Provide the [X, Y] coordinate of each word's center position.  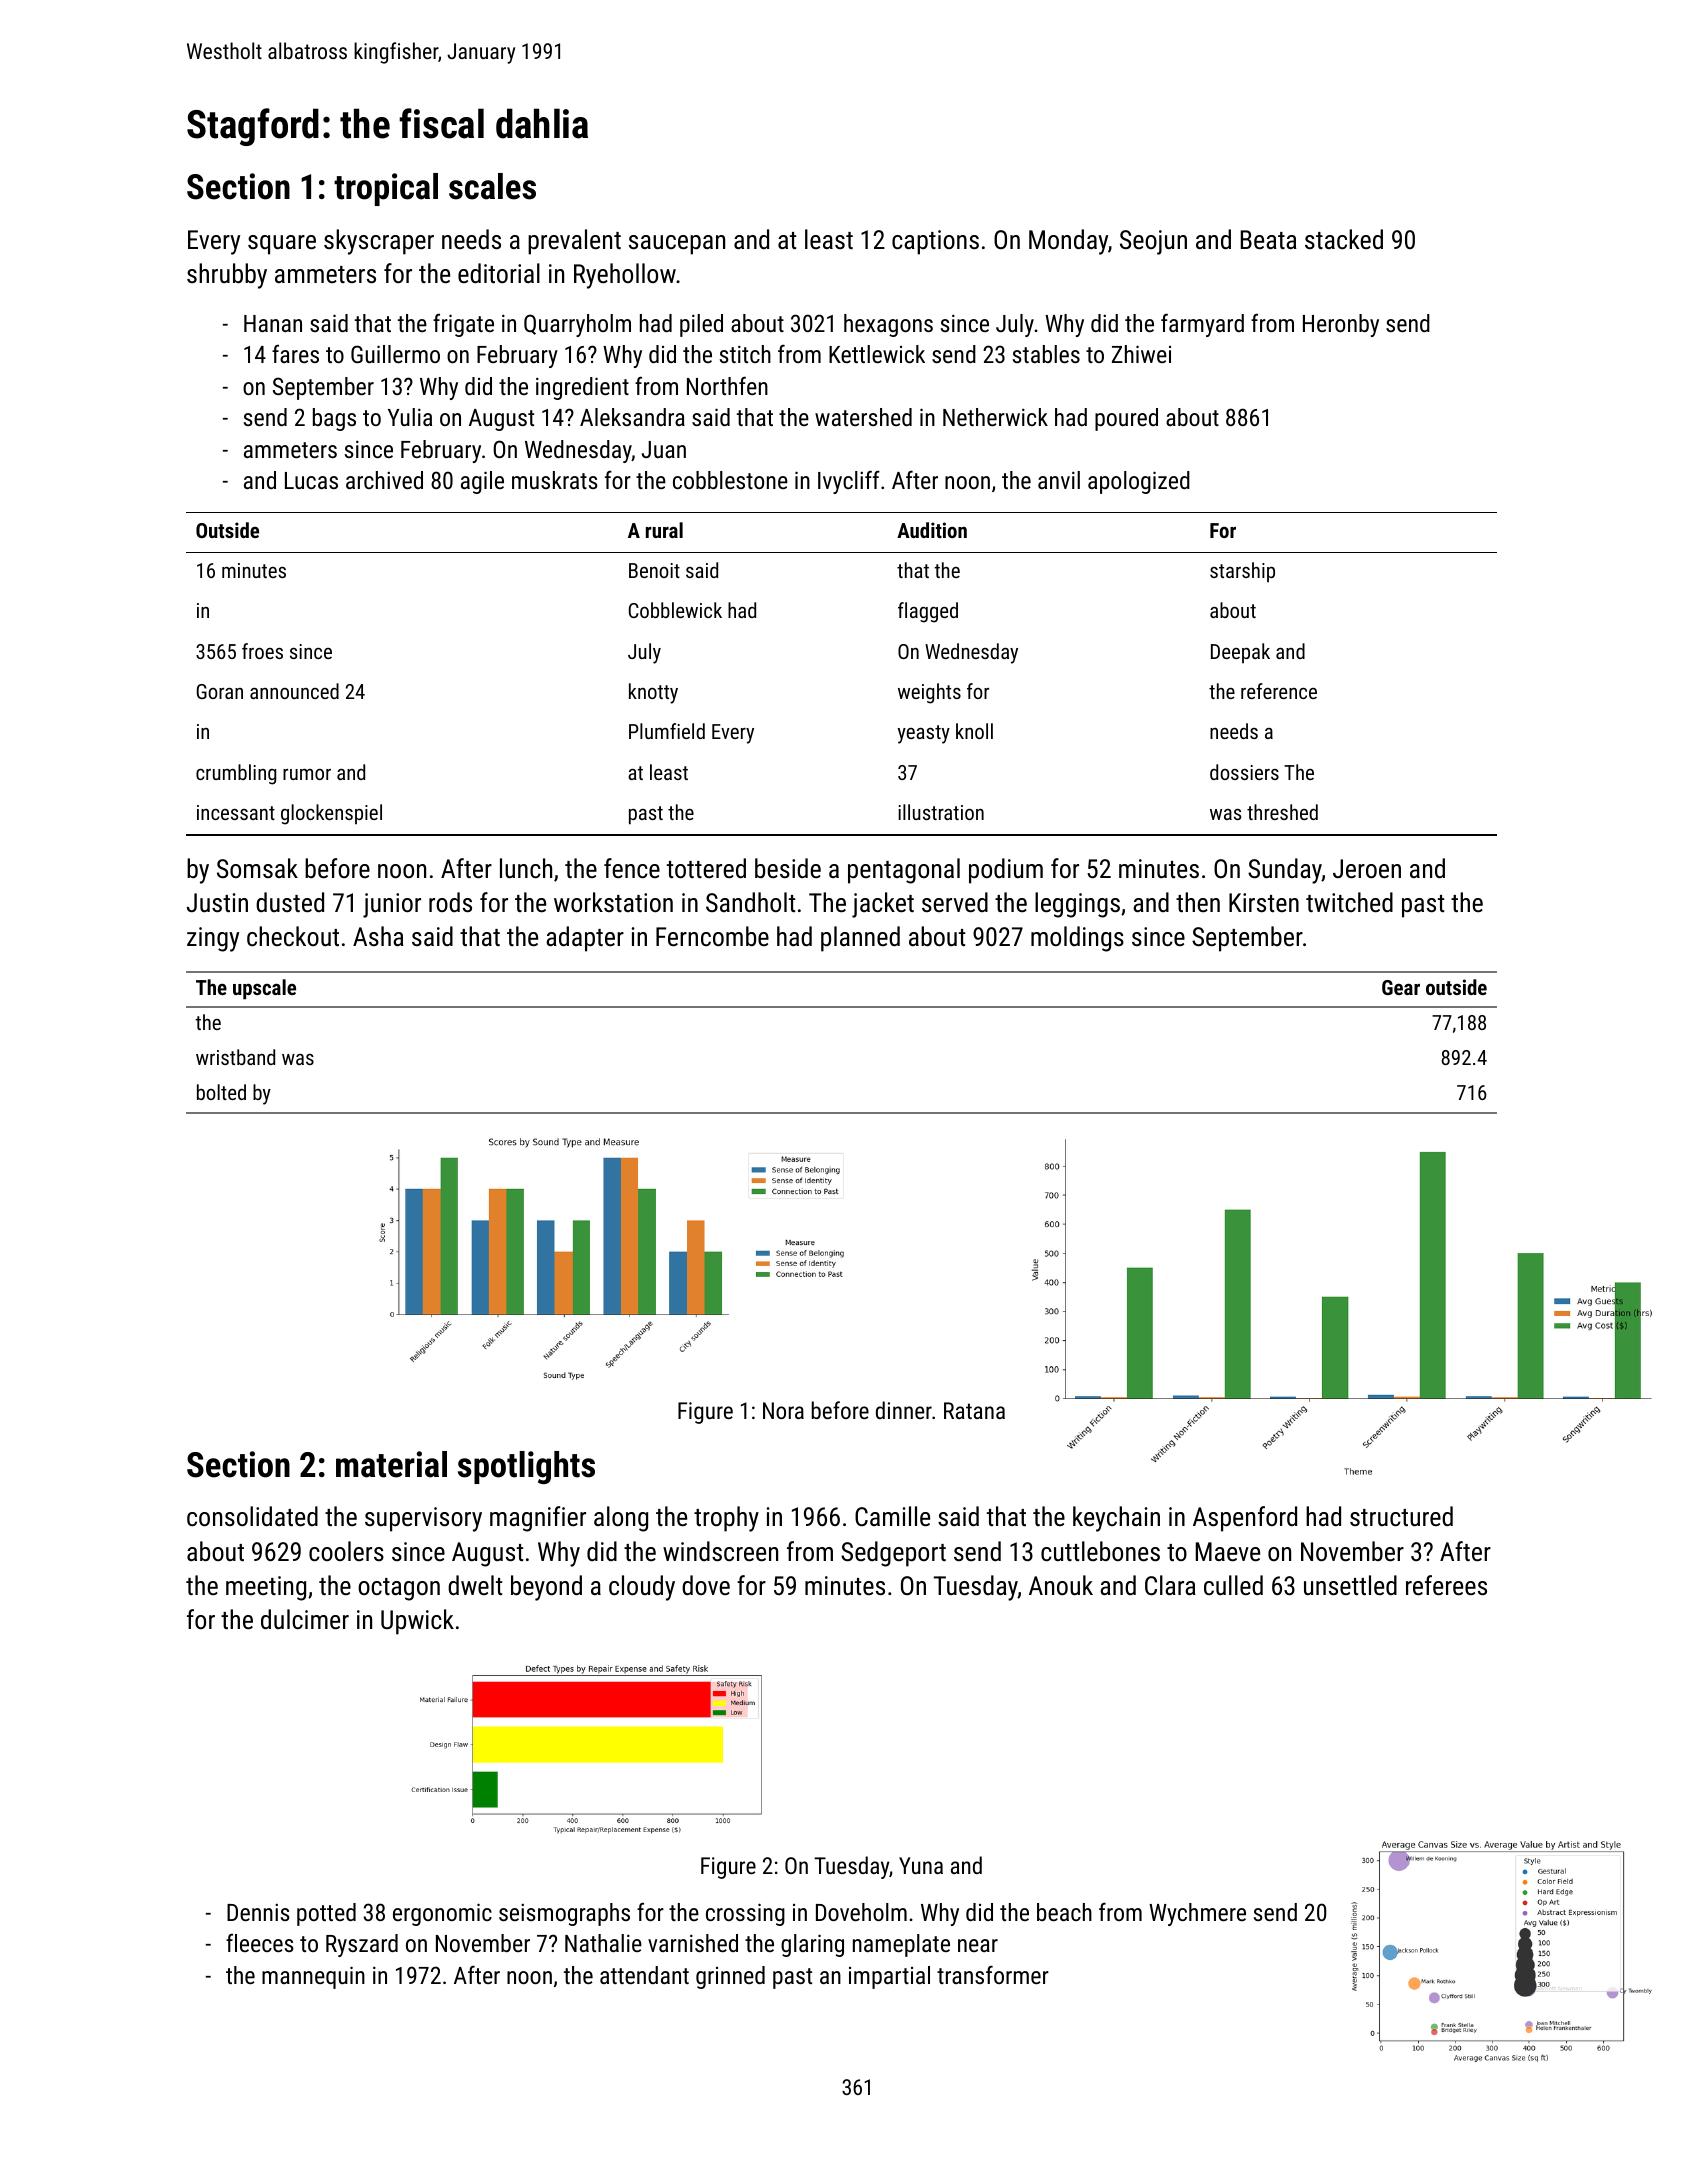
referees [1446, 1585]
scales [492, 186]
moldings [1077, 939]
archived [384, 480]
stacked [1344, 239]
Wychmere [1197, 1914]
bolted [221, 1092]
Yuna [921, 1865]
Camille [892, 1516]
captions [935, 242]
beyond [546, 1588]
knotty [653, 693]
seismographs [564, 1914]
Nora [783, 1410]
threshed [1282, 812]
